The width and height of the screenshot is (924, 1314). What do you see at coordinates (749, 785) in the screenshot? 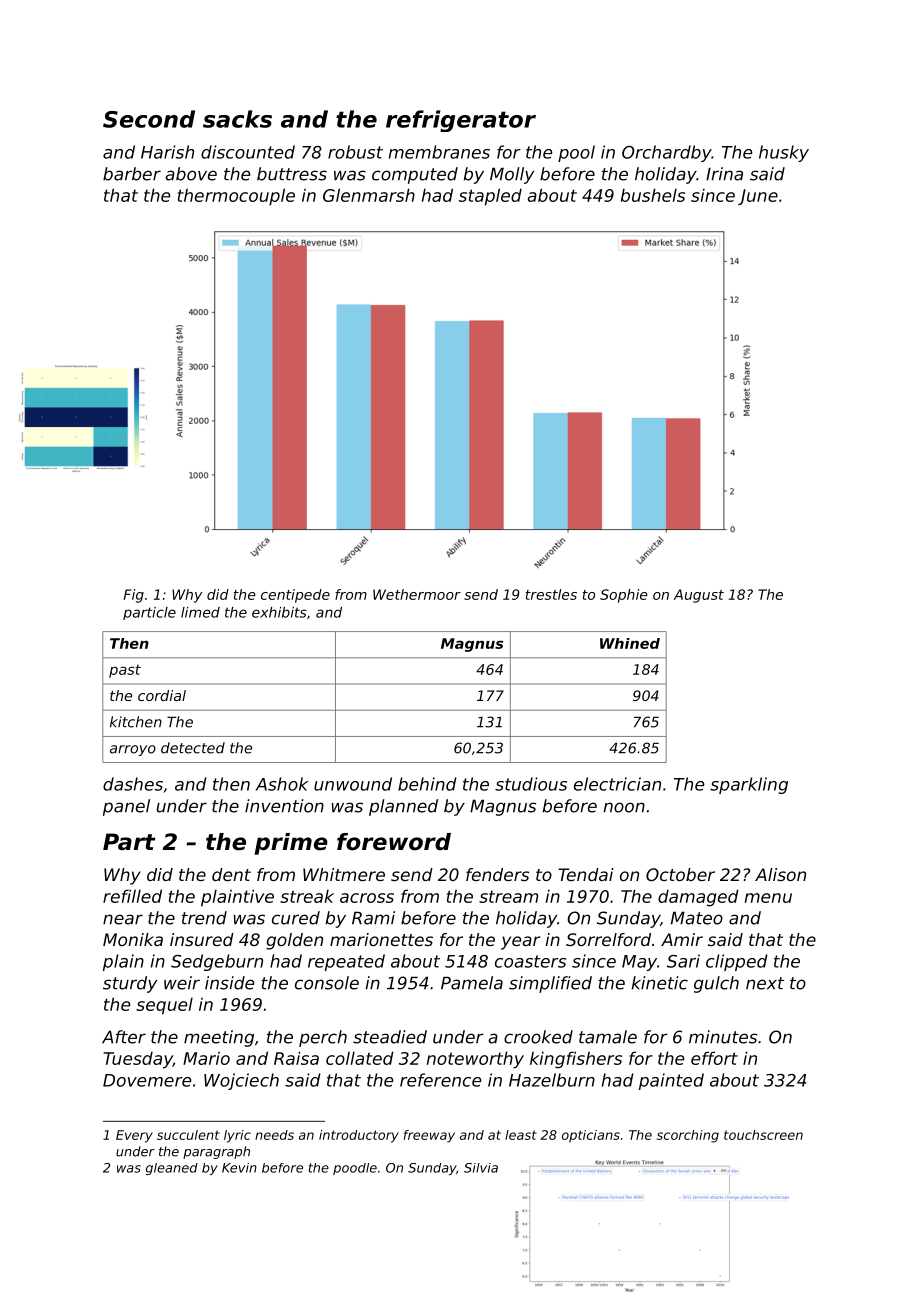
I see `sparkling` at bounding box center [749, 785].
